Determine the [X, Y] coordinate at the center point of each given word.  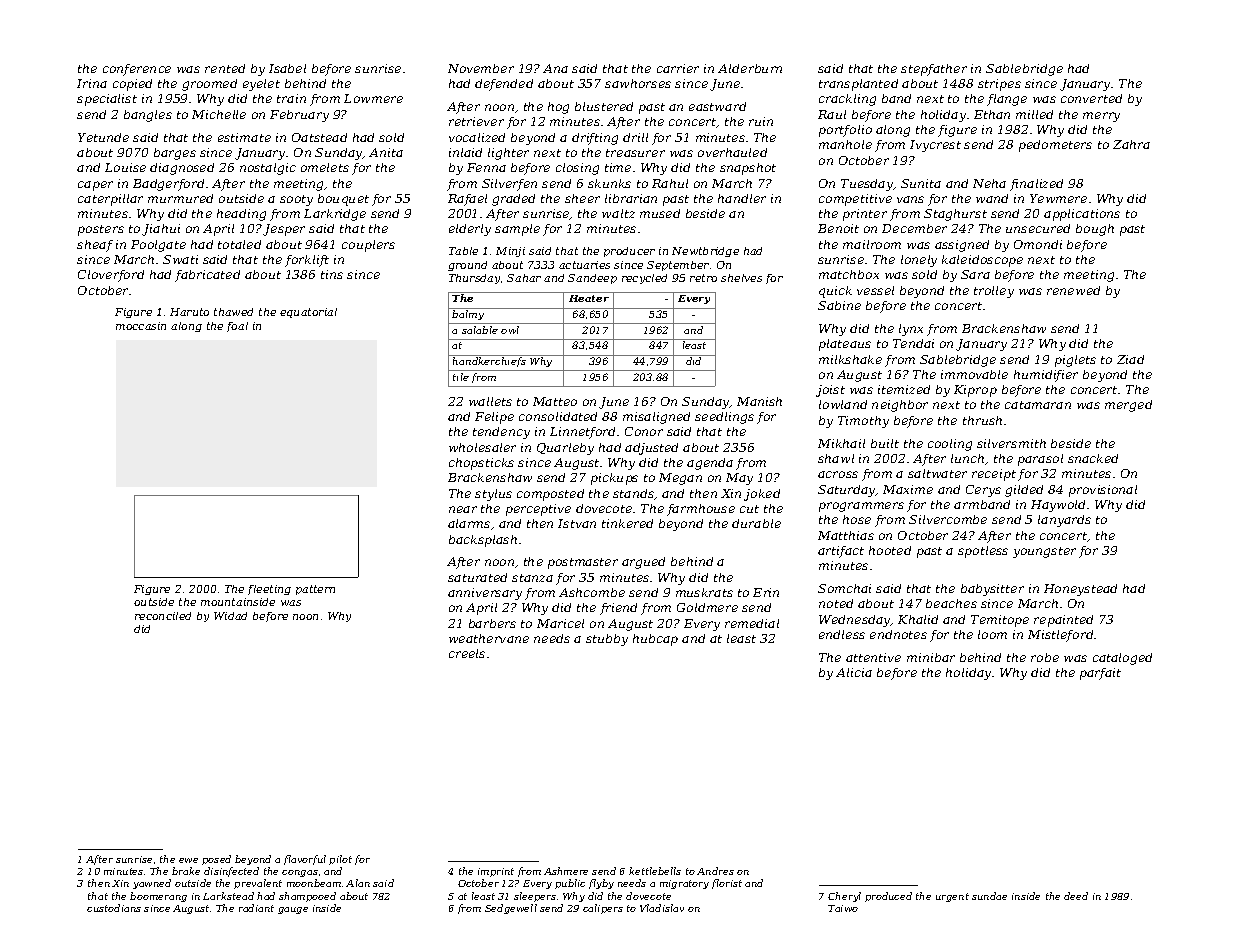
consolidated [558, 416]
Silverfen [509, 185]
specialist [107, 100]
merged [1128, 406]
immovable [974, 374]
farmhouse [701, 510]
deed [1076, 896]
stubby [607, 640]
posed [216, 860]
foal [237, 327]
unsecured [1038, 228]
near [463, 509]
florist [727, 884]
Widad [230, 616]
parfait [1100, 674]
